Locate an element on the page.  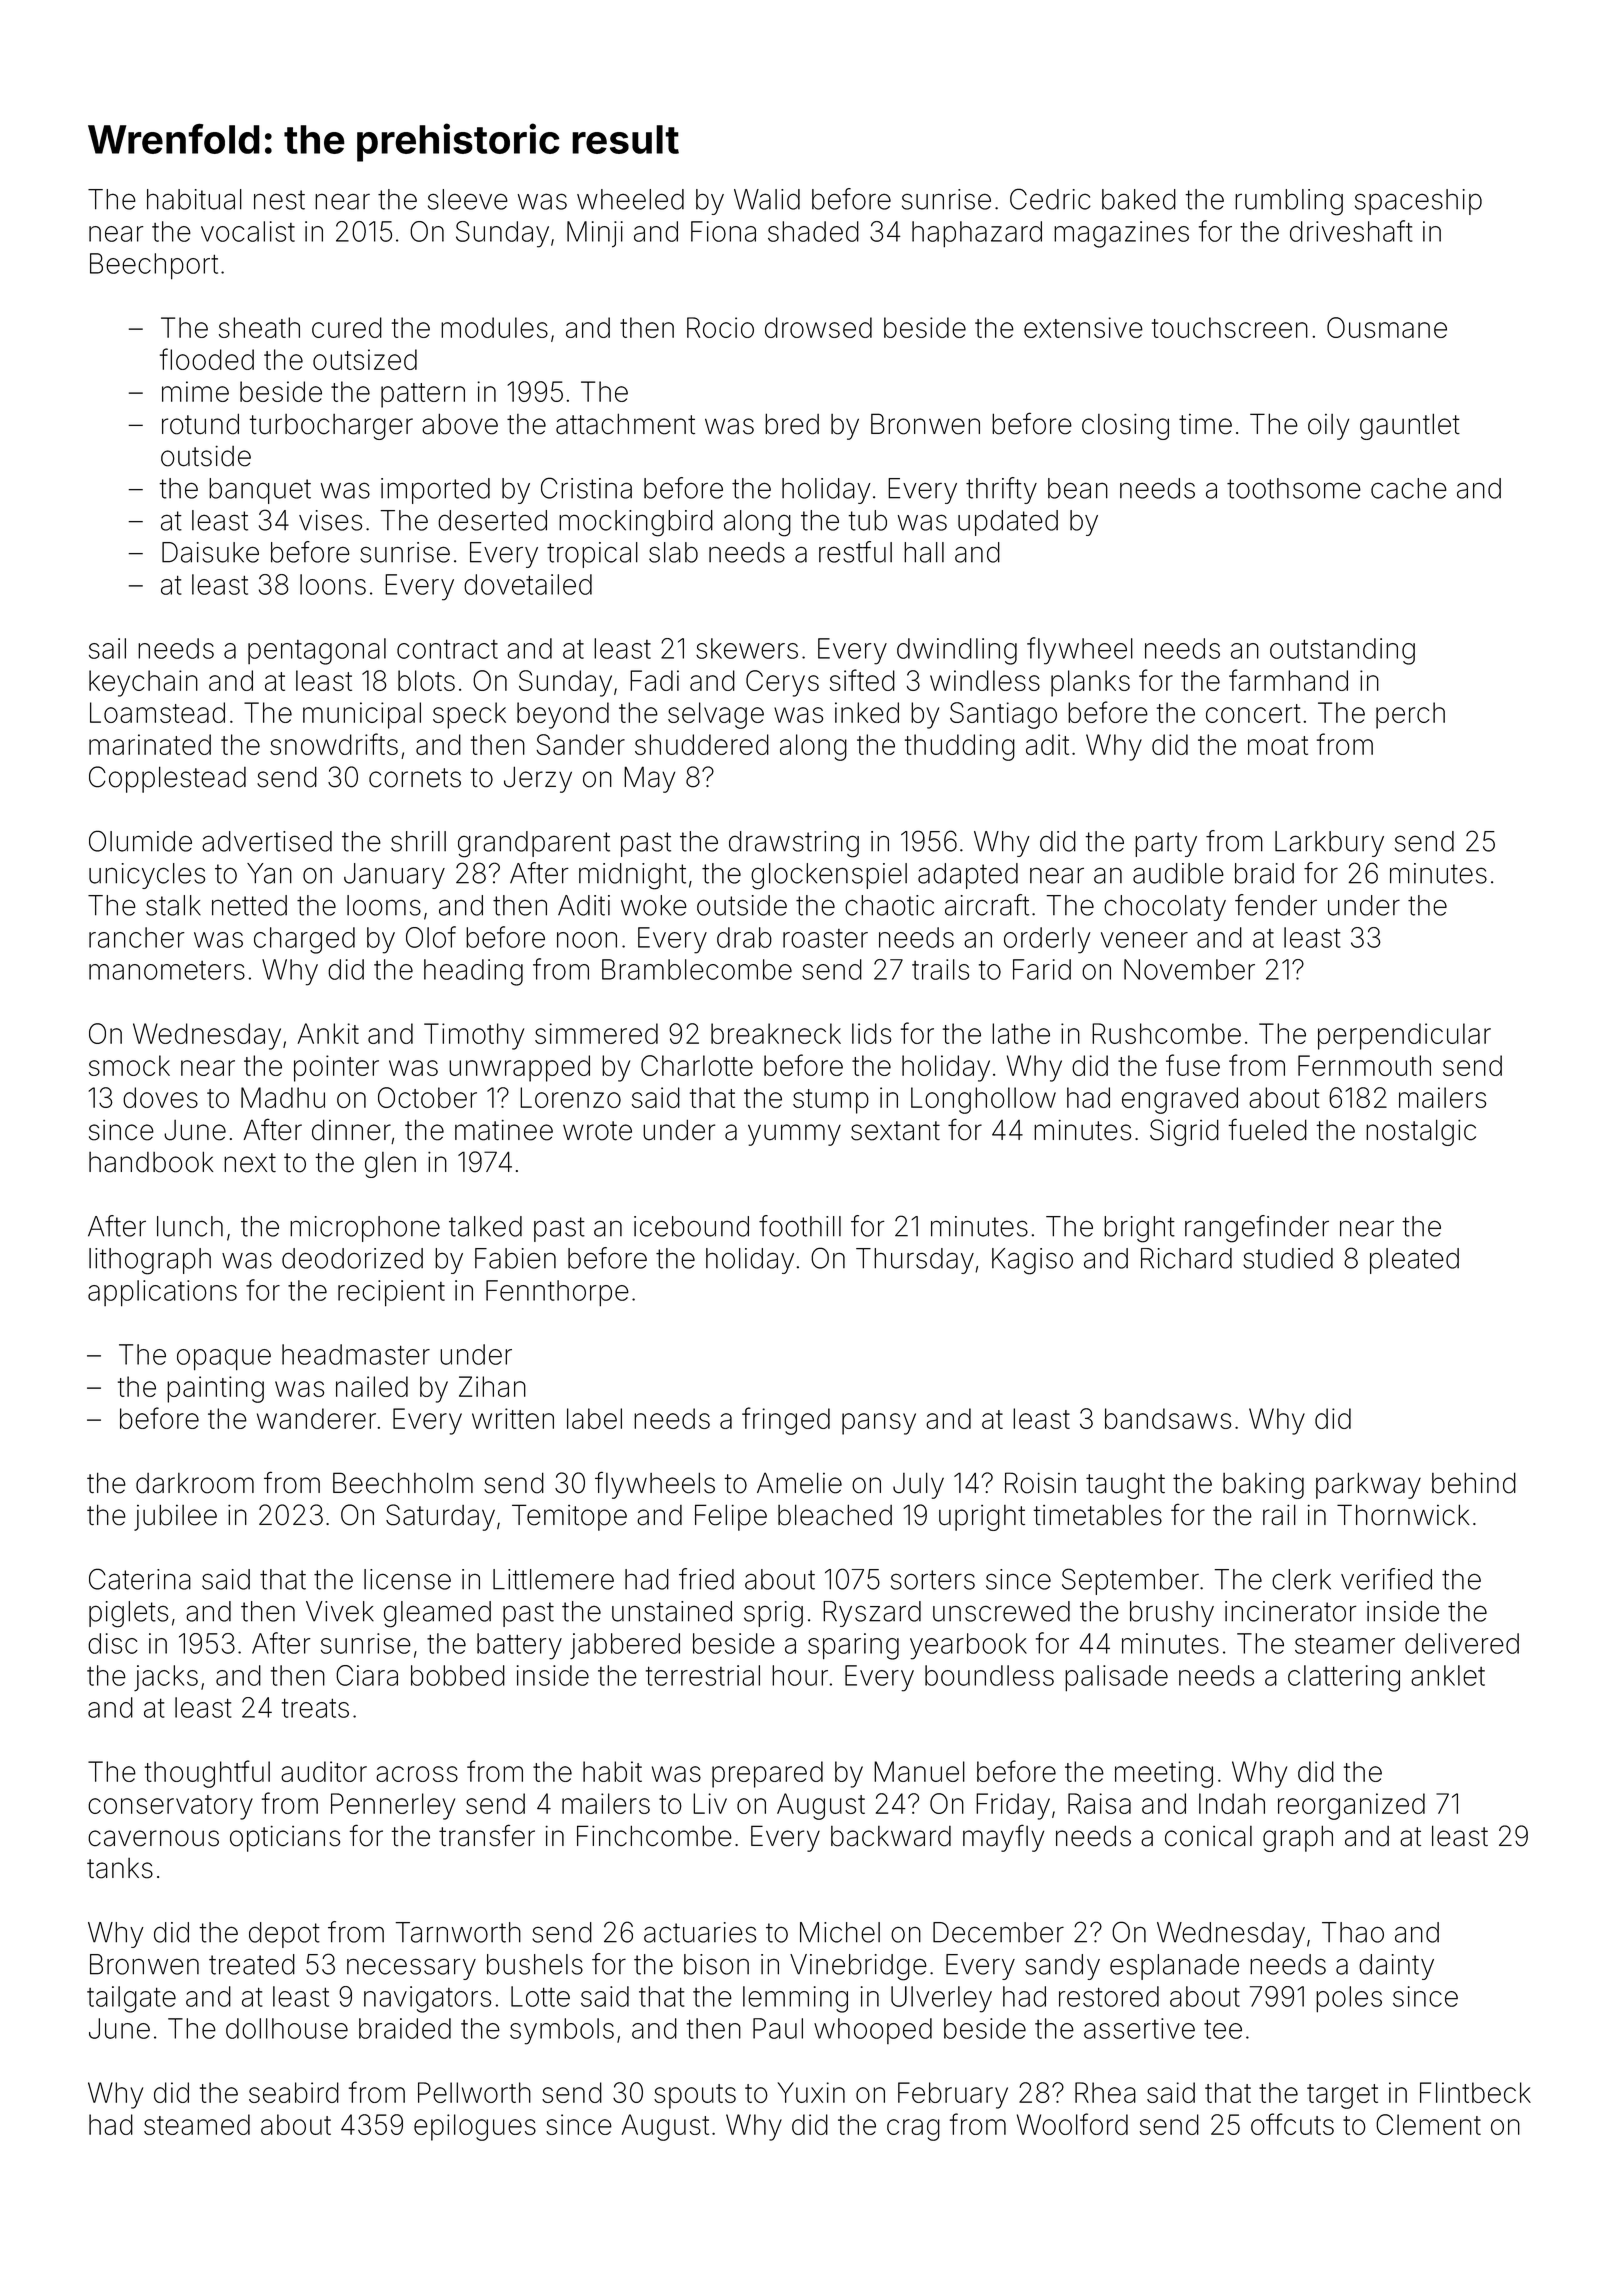
Sigrid is located at coordinates (1184, 1132).
